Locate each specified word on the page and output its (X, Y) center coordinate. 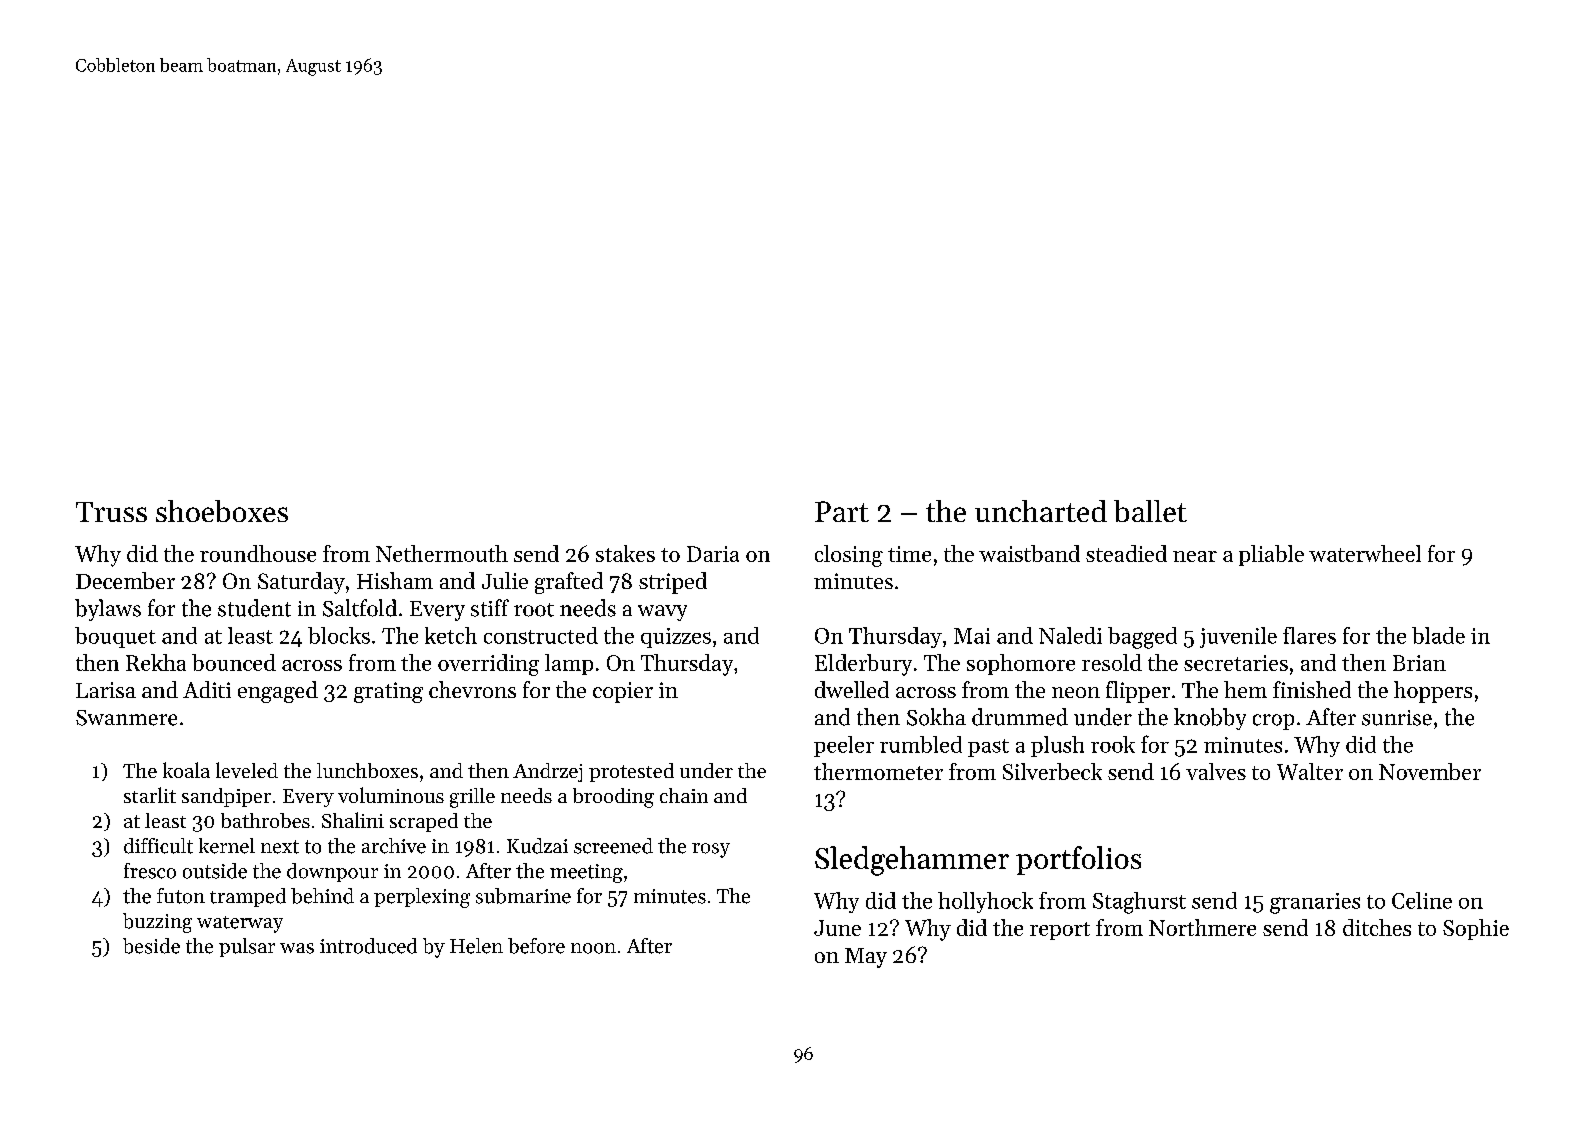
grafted (569, 583)
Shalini (353, 820)
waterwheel (1365, 553)
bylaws (108, 610)
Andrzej (547, 772)
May (866, 958)
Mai (972, 636)
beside (151, 946)
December (125, 580)
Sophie (1476, 929)
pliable (1271, 555)
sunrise (1397, 718)
